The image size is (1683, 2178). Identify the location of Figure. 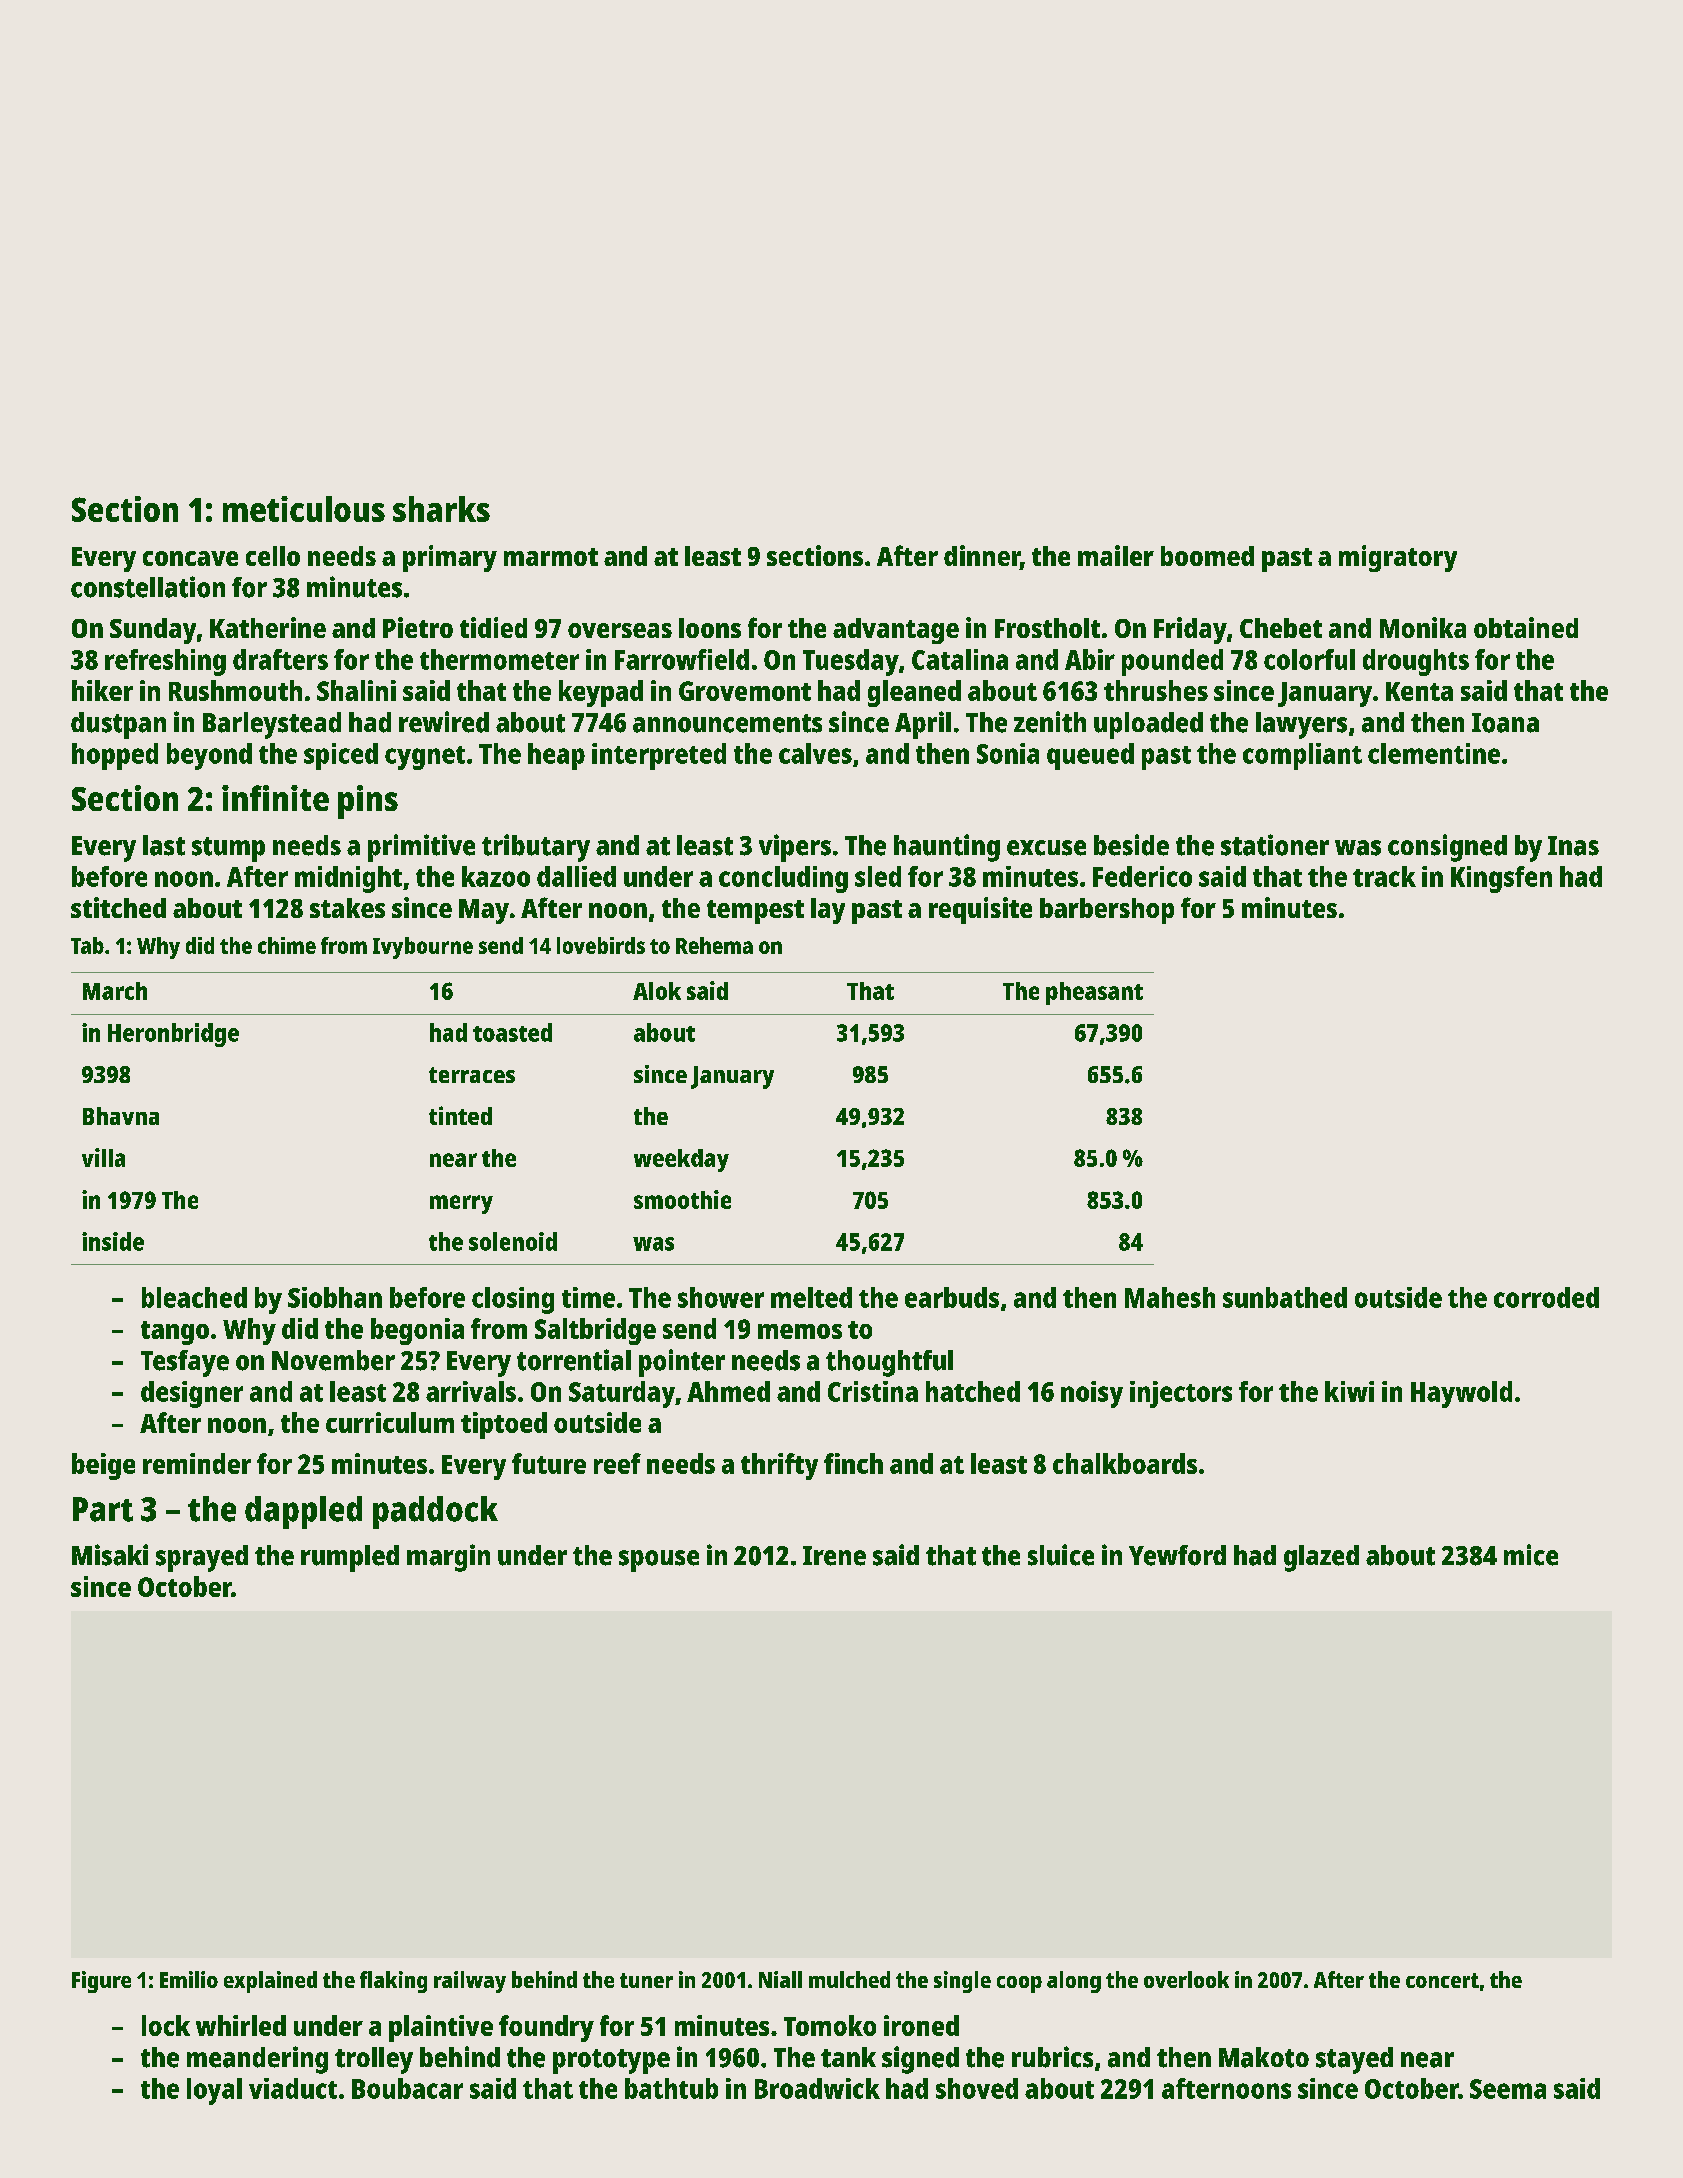
(101, 1982).
